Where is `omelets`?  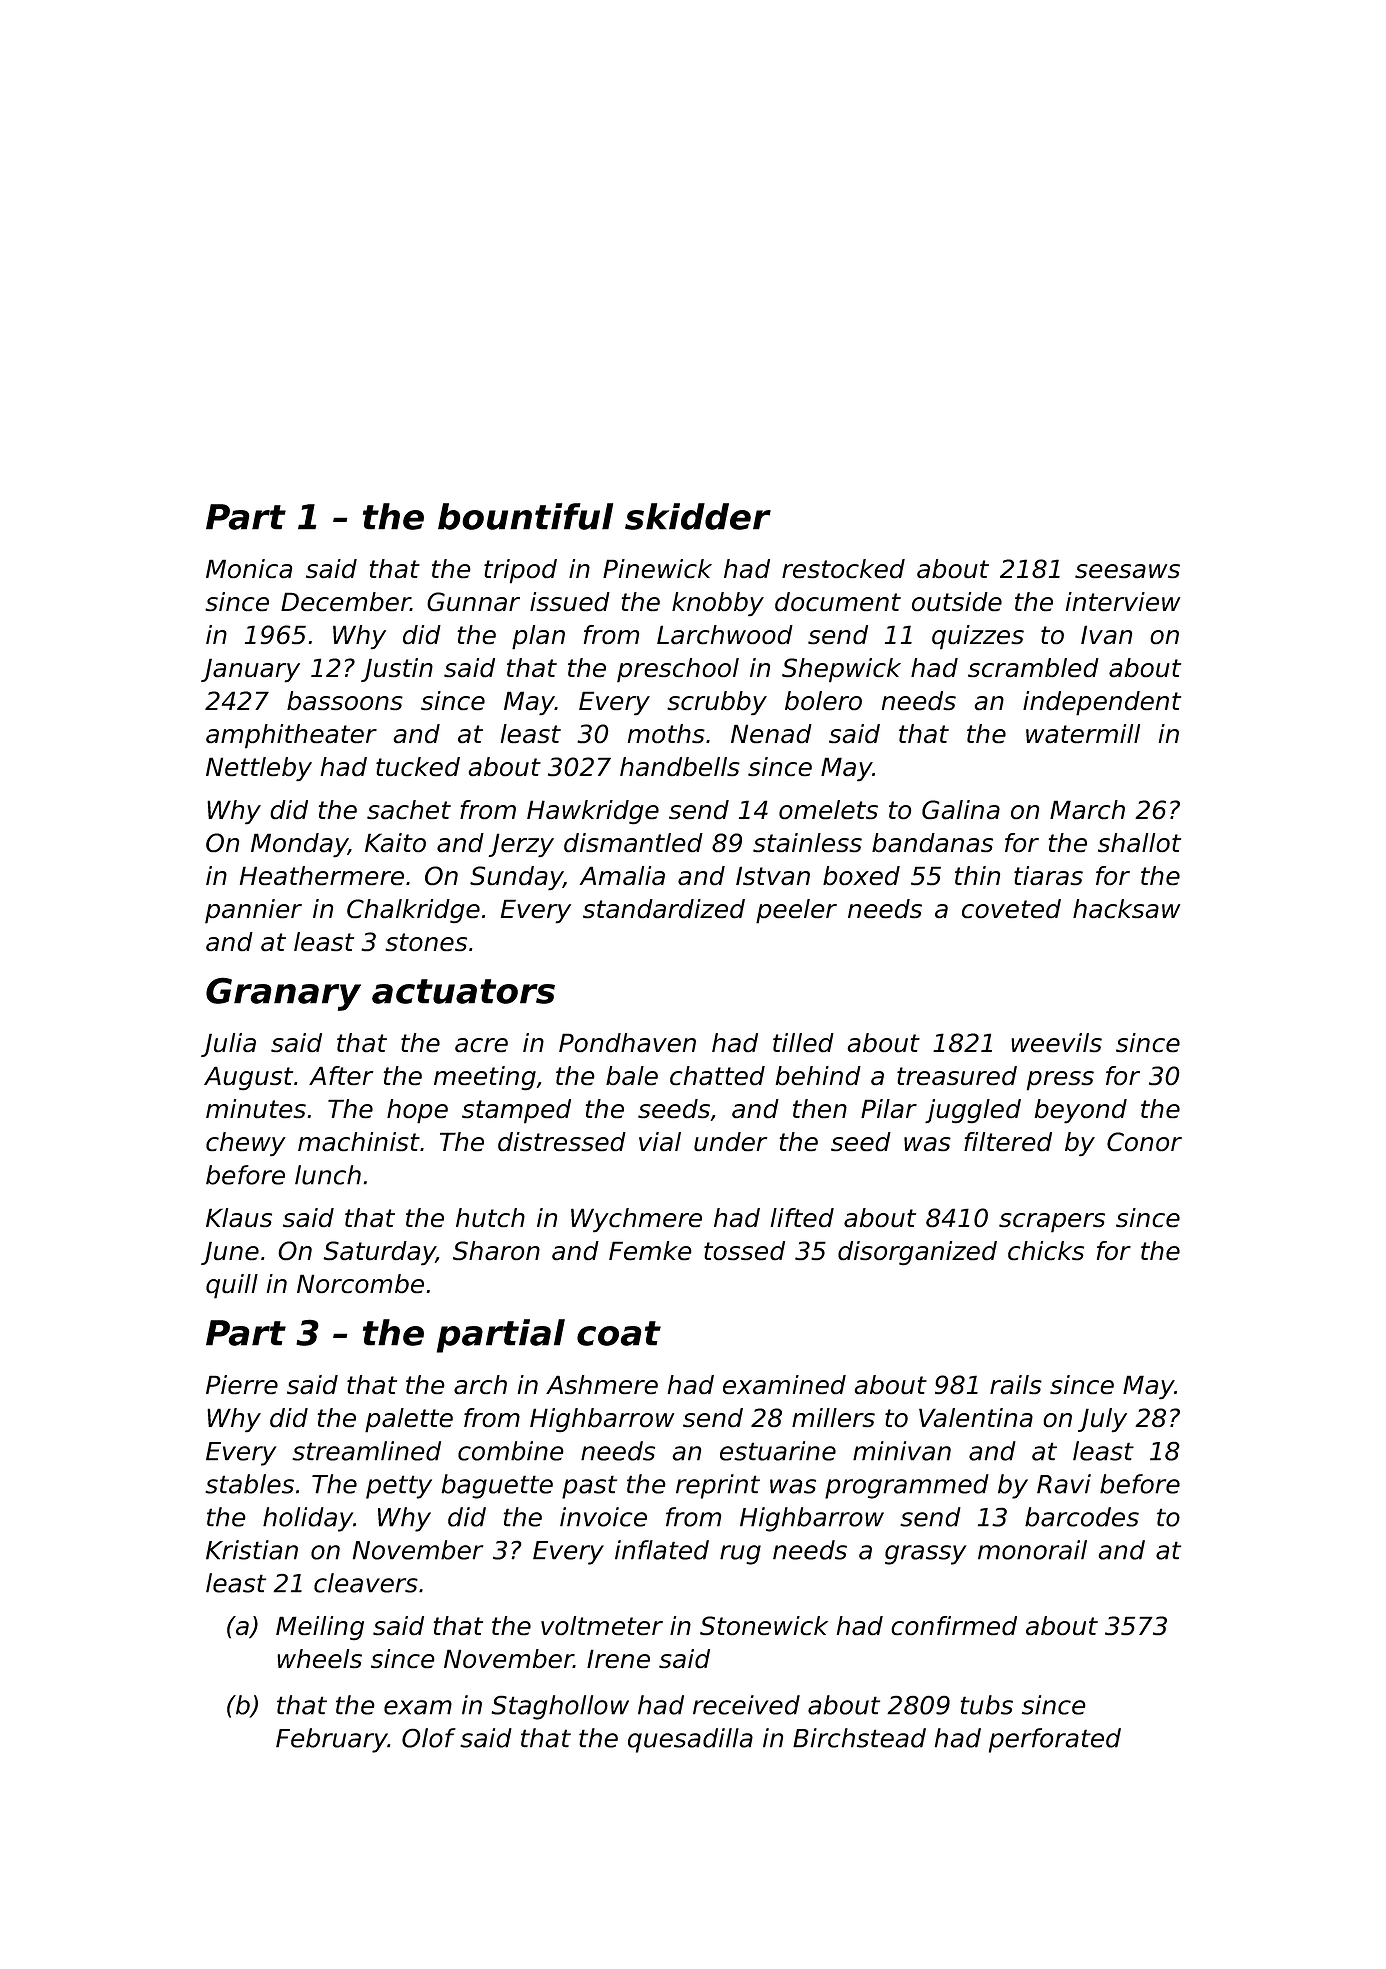
omelets is located at coordinates (828, 809).
